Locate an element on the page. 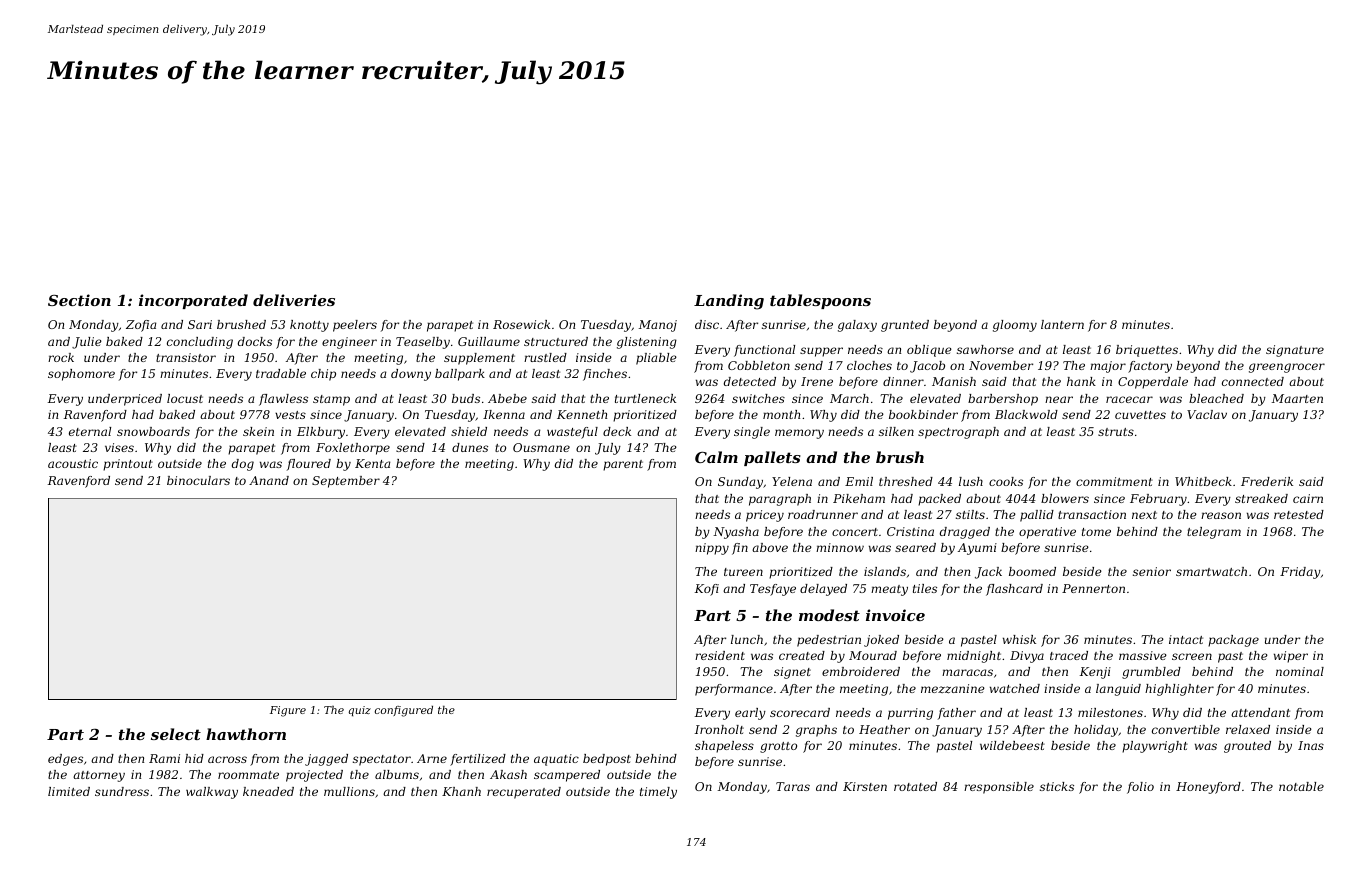 The height and width of the page is (887, 1372). near is located at coordinates (1059, 399).
